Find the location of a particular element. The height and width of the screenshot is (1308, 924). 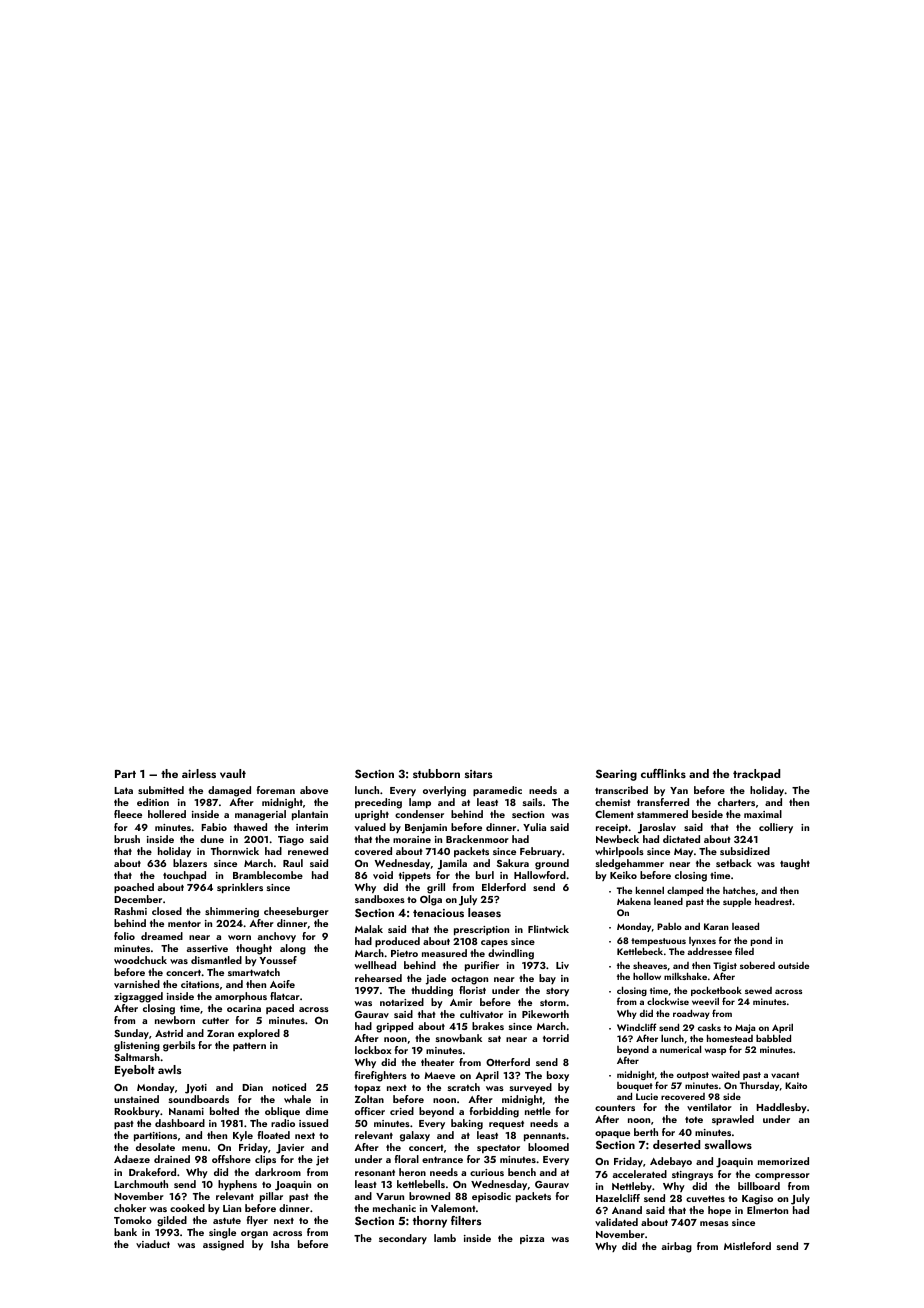

Bramblecombe is located at coordinates (268, 875).
